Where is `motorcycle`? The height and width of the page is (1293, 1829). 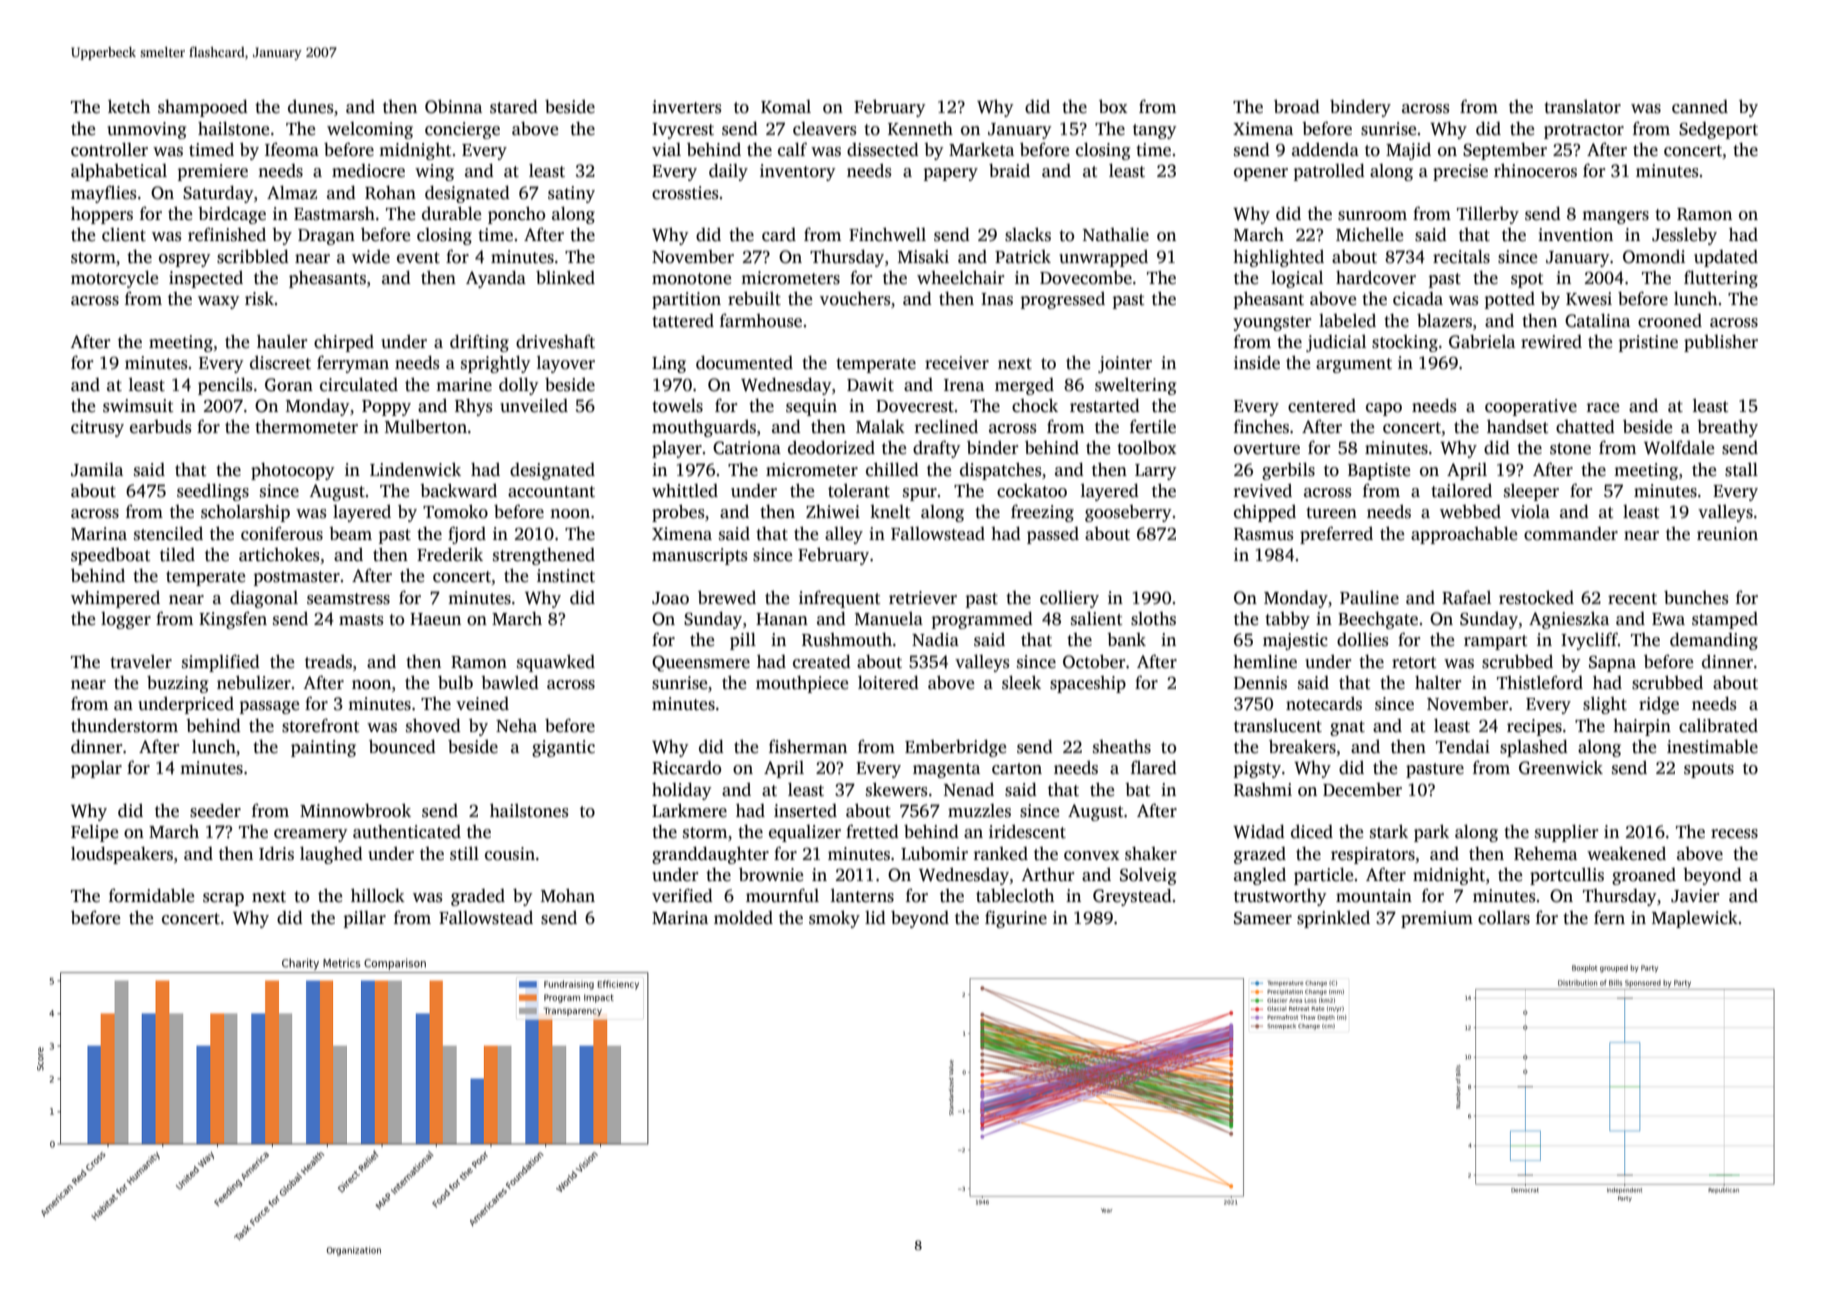
motorcycle is located at coordinates (114, 279).
